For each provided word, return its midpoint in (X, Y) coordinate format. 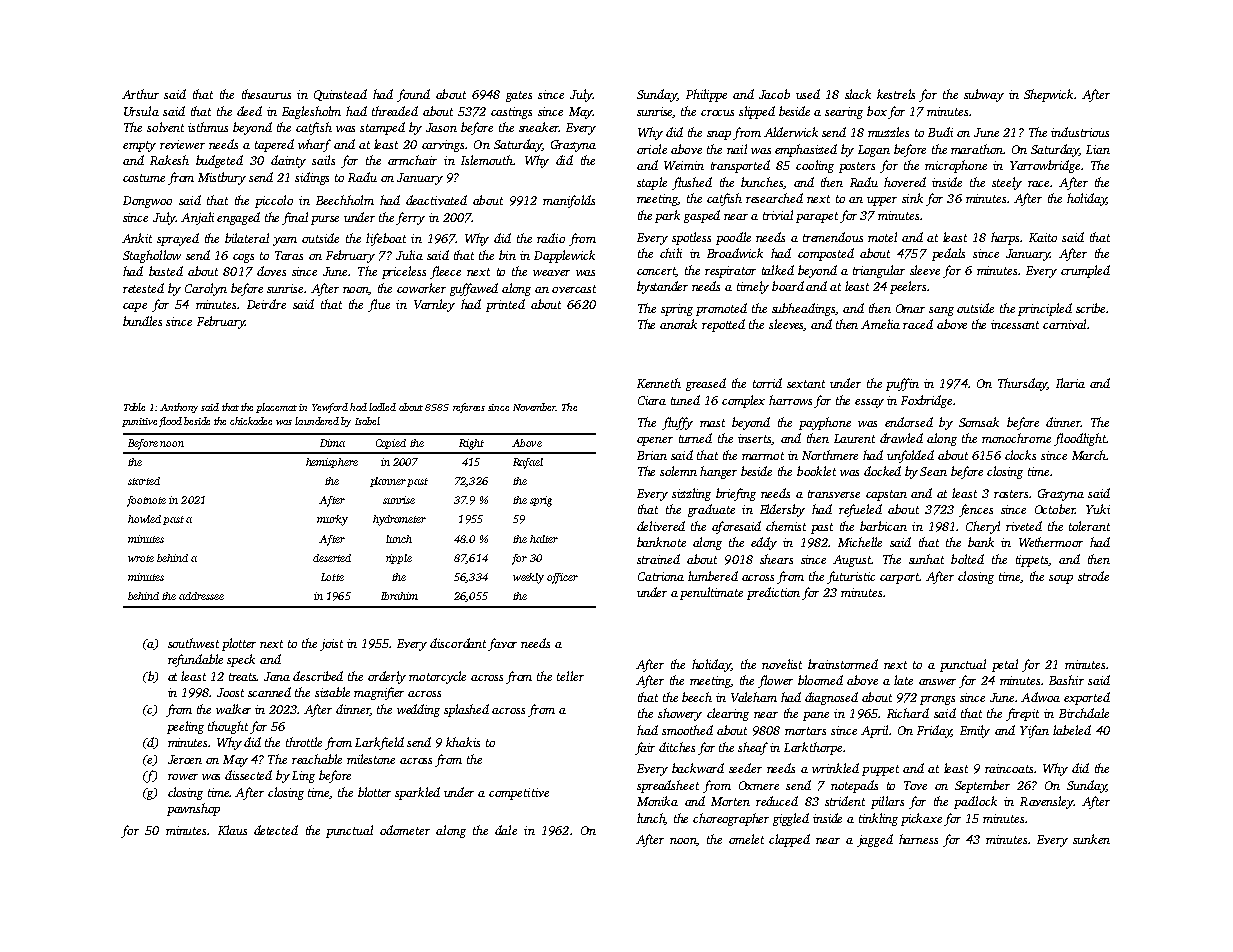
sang (941, 311)
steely (1007, 183)
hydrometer (399, 520)
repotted (723, 325)
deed (249, 111)
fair (645, 748)
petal (1005, 665)
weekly (528, 578)
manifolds (569, 201)
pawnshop (193, 809)
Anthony (179, 408)
